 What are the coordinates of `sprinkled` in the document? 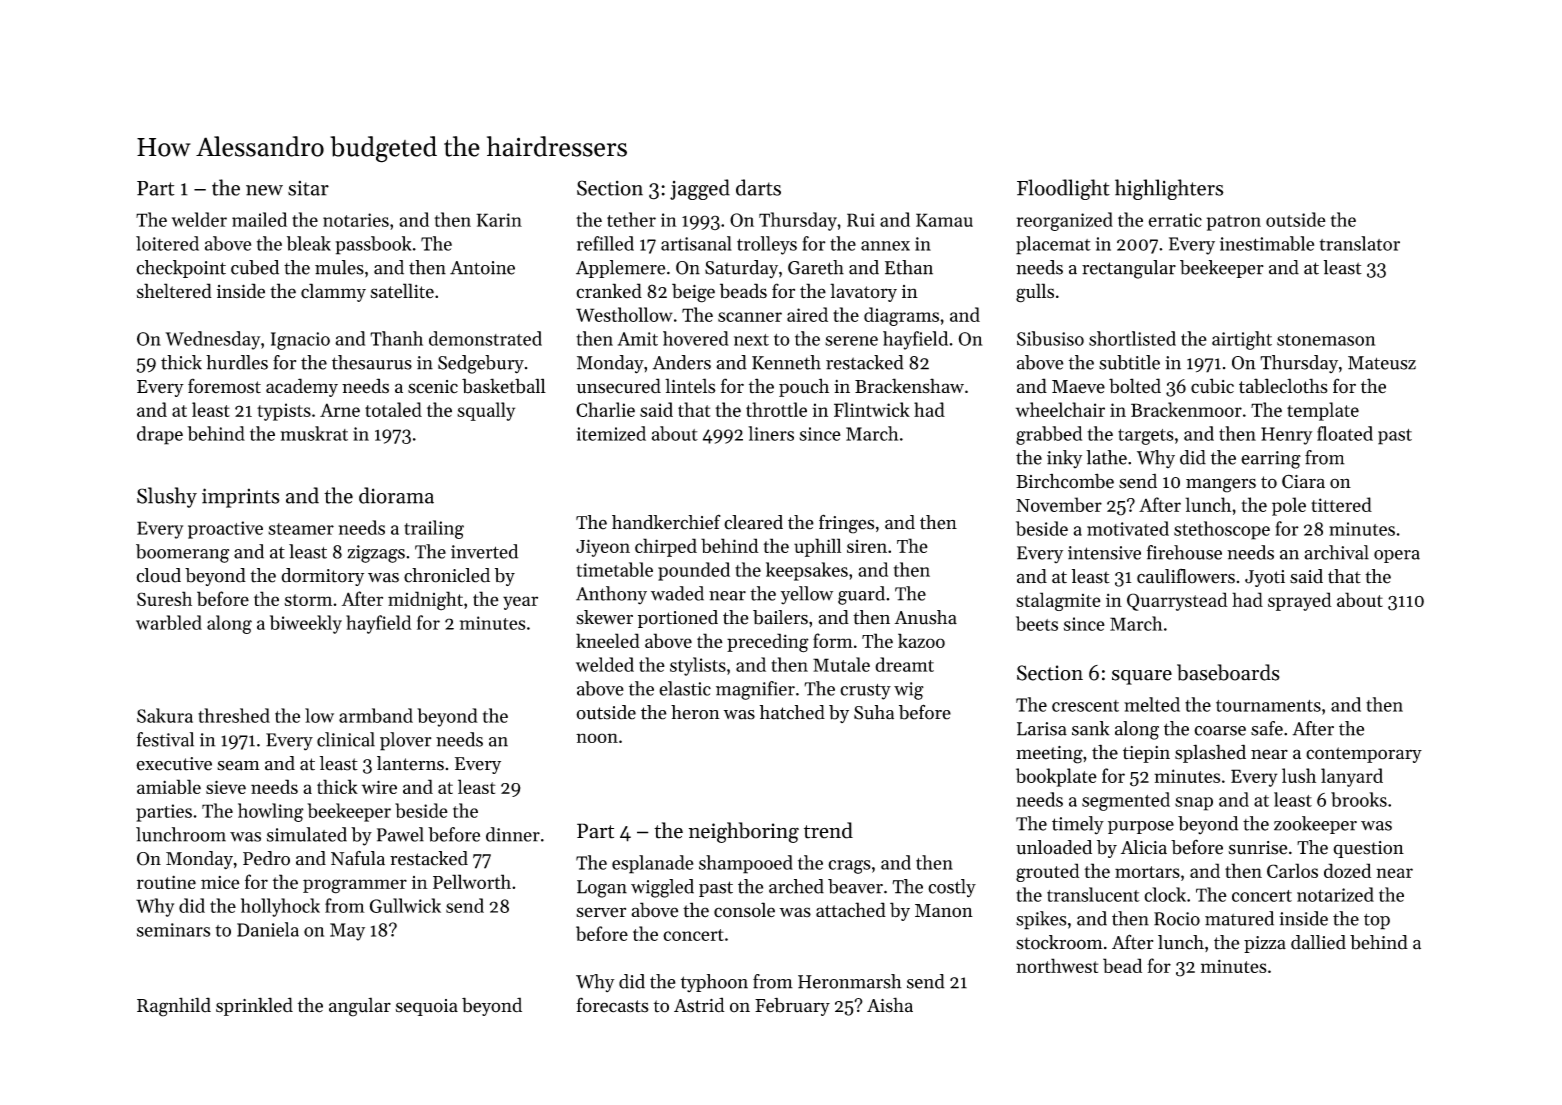 It's located at (254, 1006).
